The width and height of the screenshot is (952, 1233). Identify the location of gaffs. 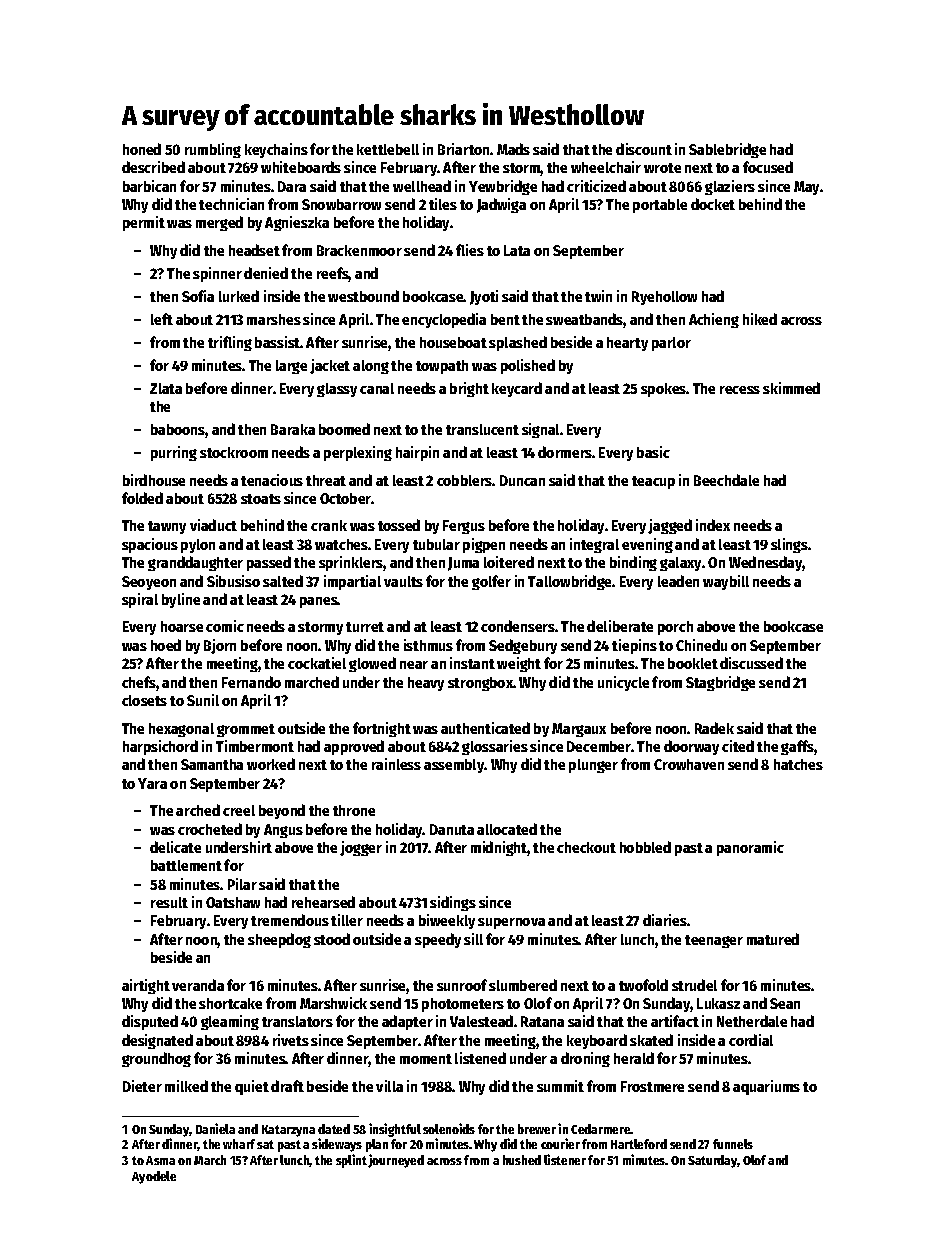
(797, 747).
